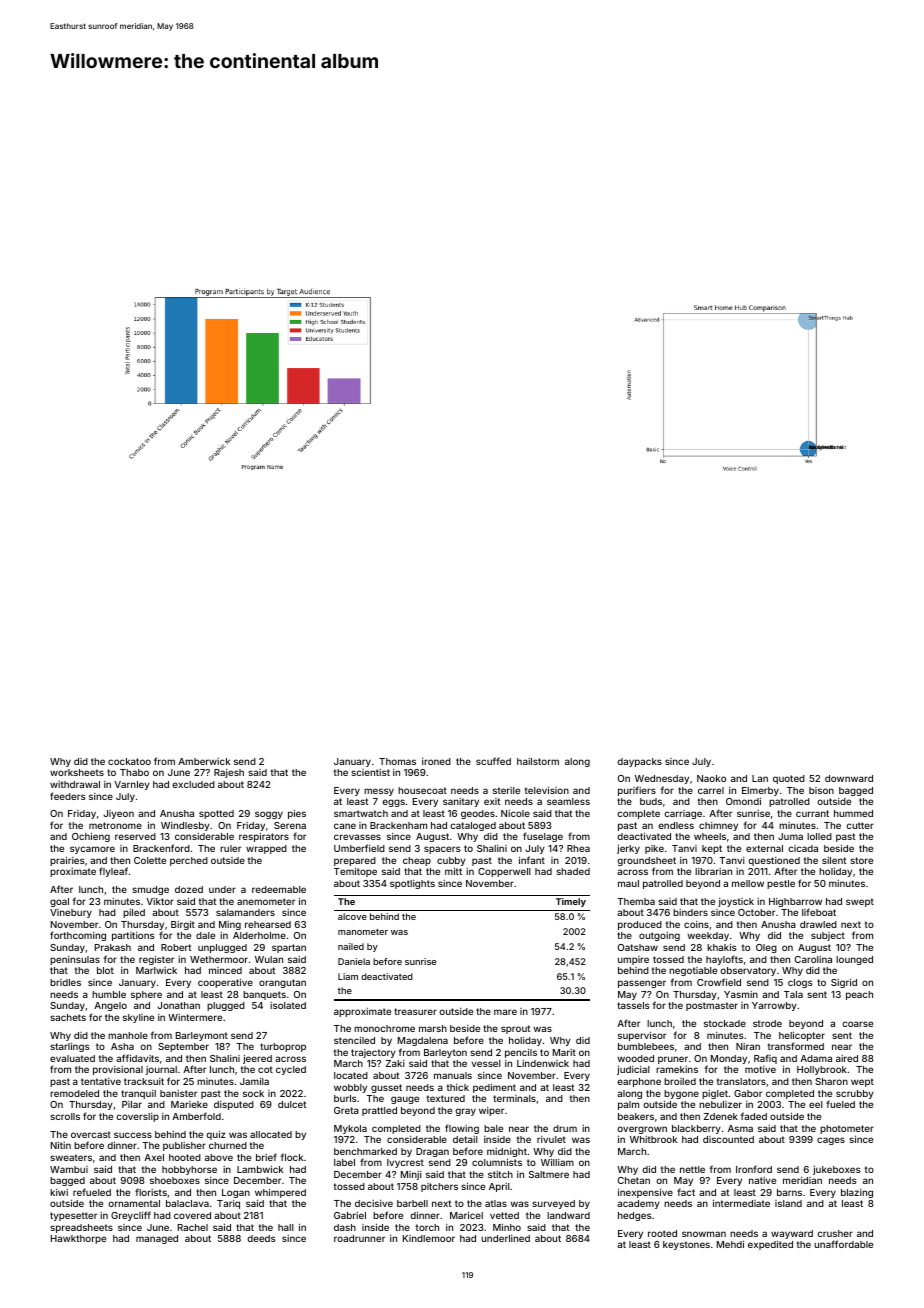  I want to click on Yasmin, so click(741, 994).
